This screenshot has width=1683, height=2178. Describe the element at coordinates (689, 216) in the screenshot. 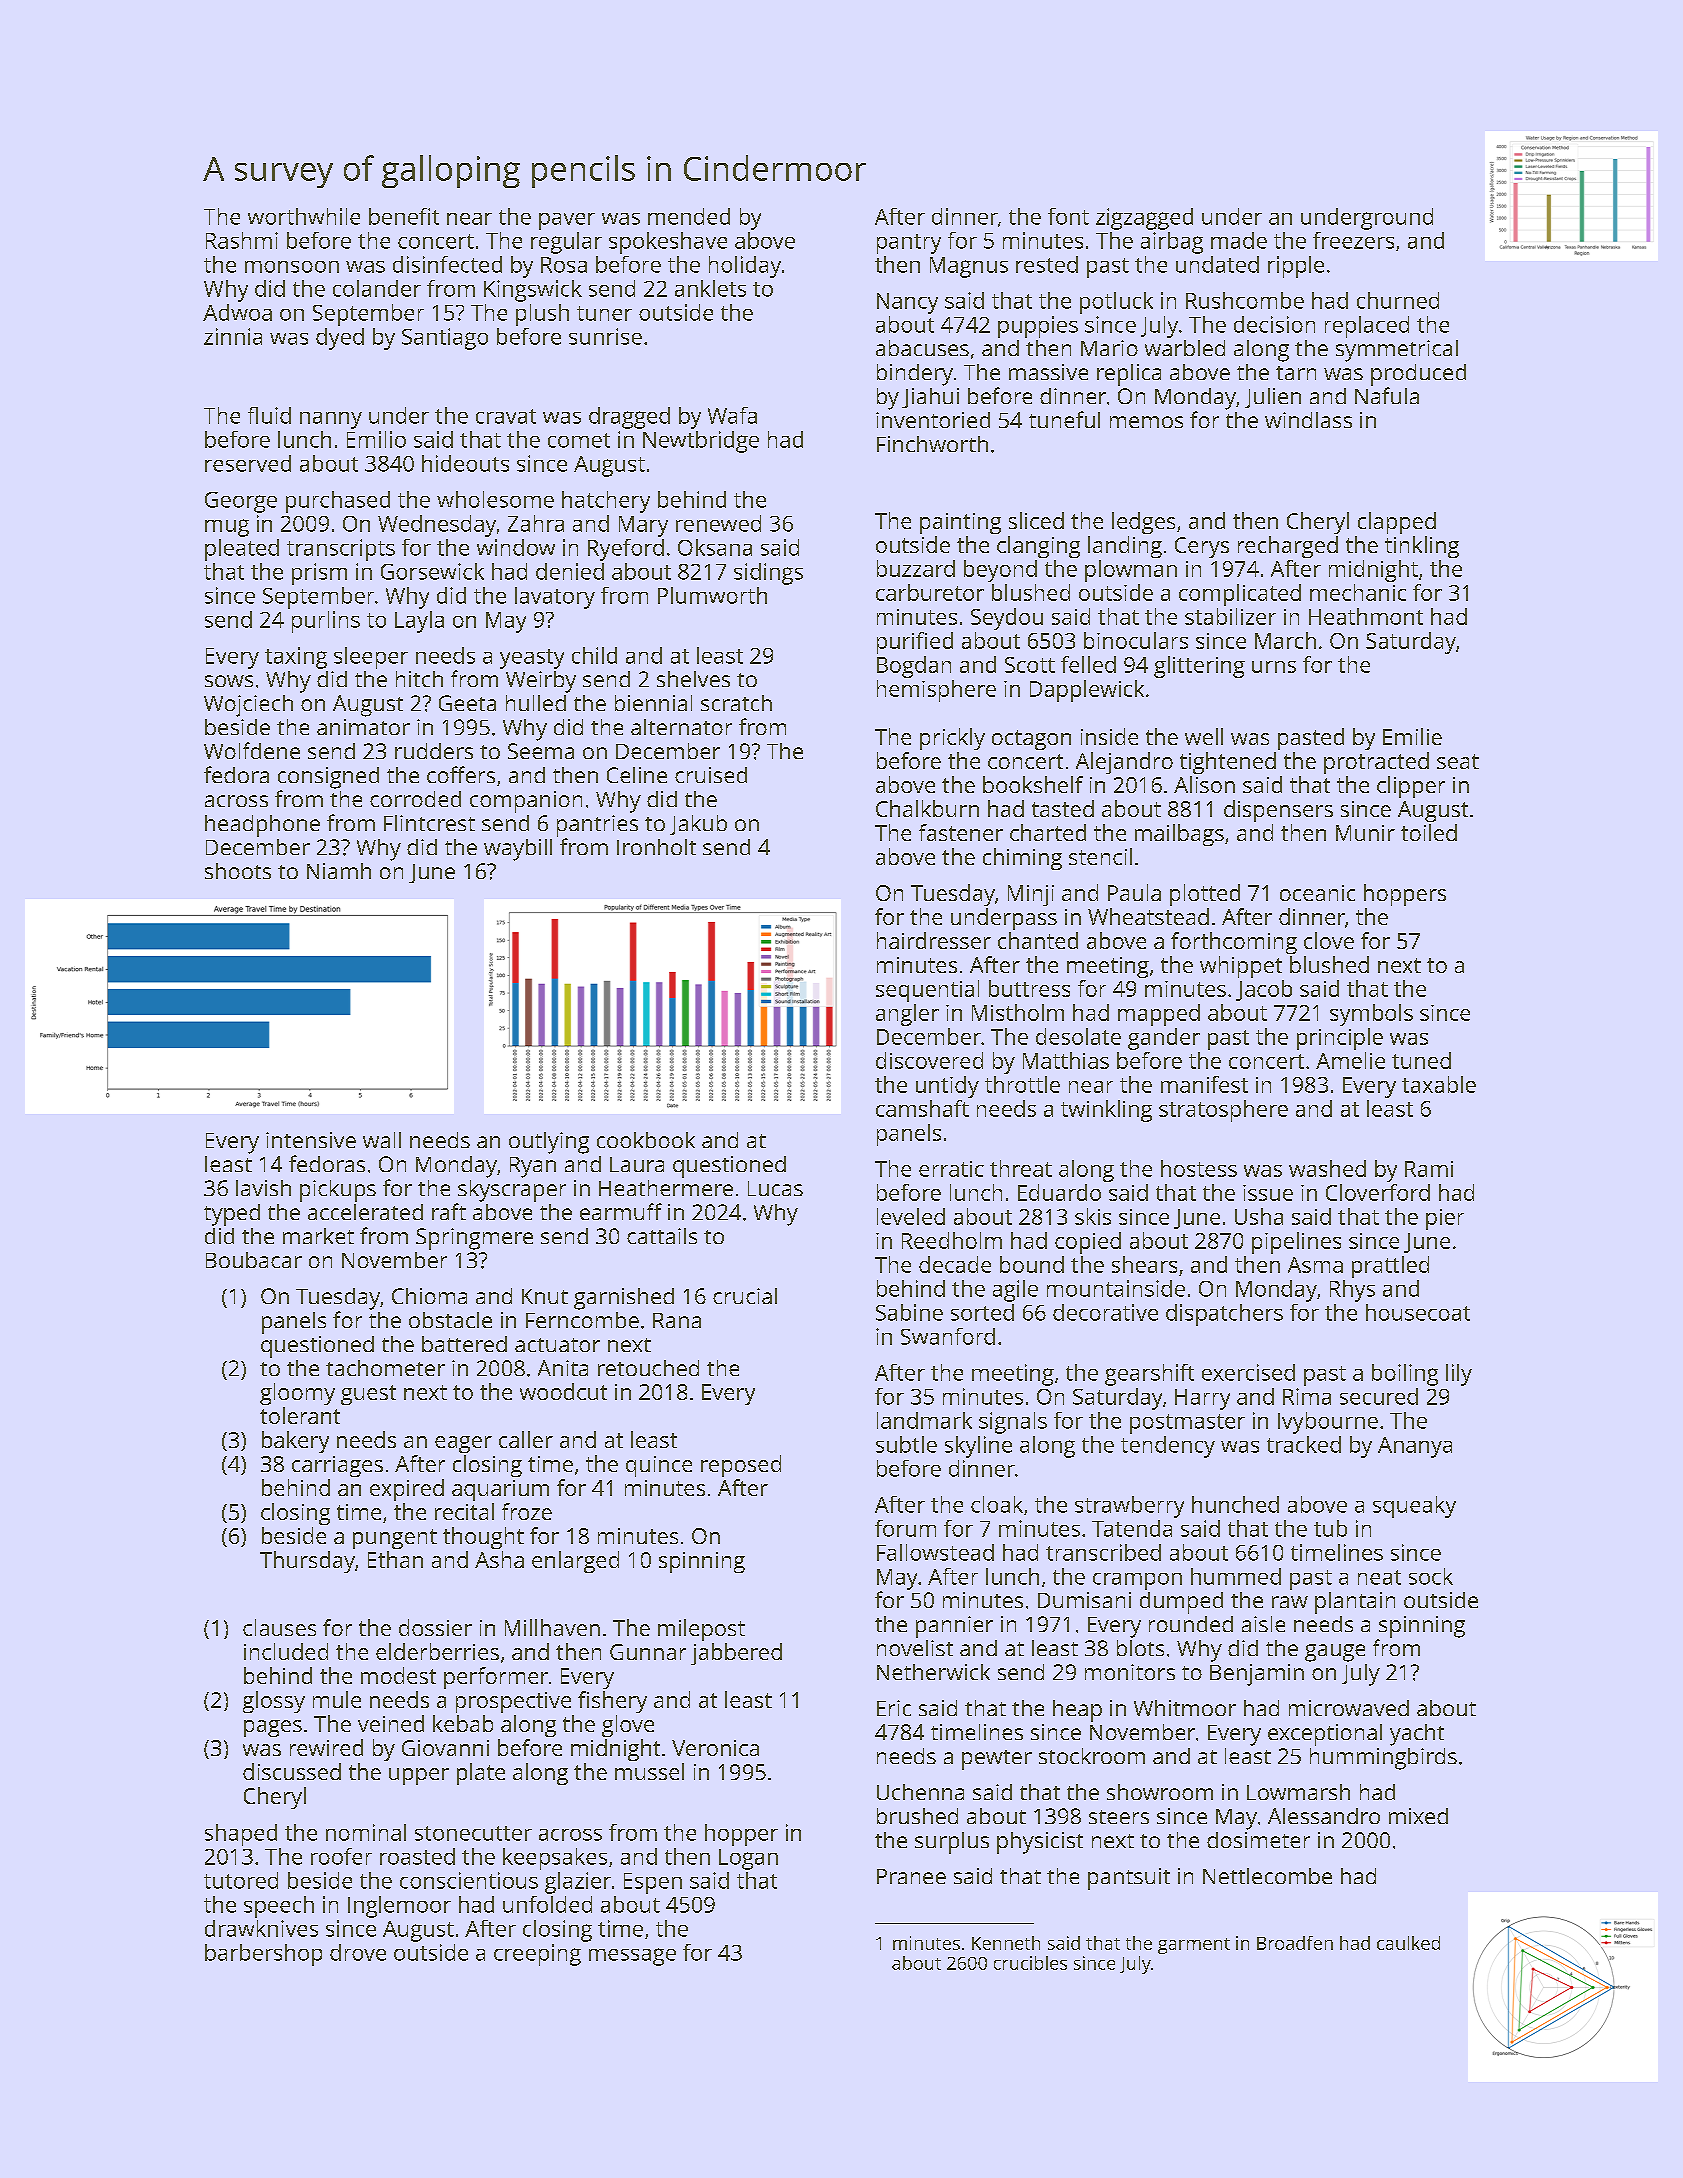

I see `mended` at that location.
